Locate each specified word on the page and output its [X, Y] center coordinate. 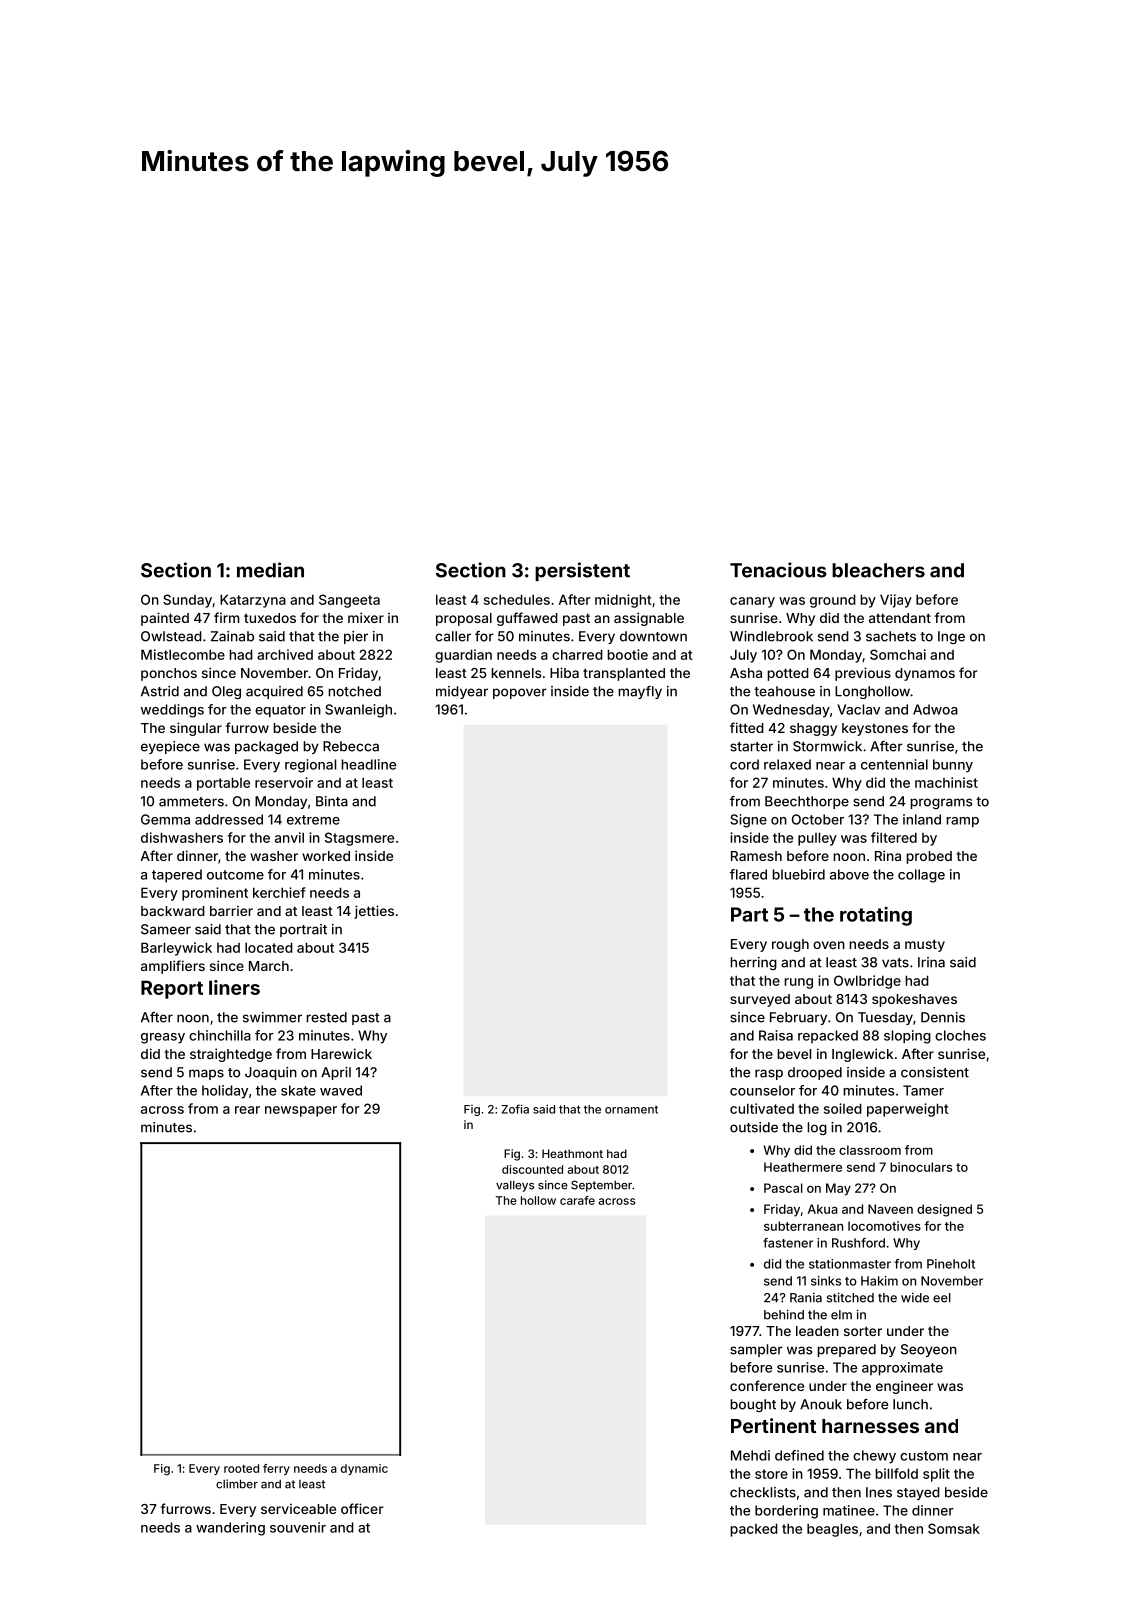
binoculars [921, 1167]
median [270, 570]
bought [753, 1405]
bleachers [878, 570]
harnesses [870, 1426]
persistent [582, 571]
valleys [515, 1186]
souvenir [298, 1527]
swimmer [272, 1017]
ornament [631, 1109]
